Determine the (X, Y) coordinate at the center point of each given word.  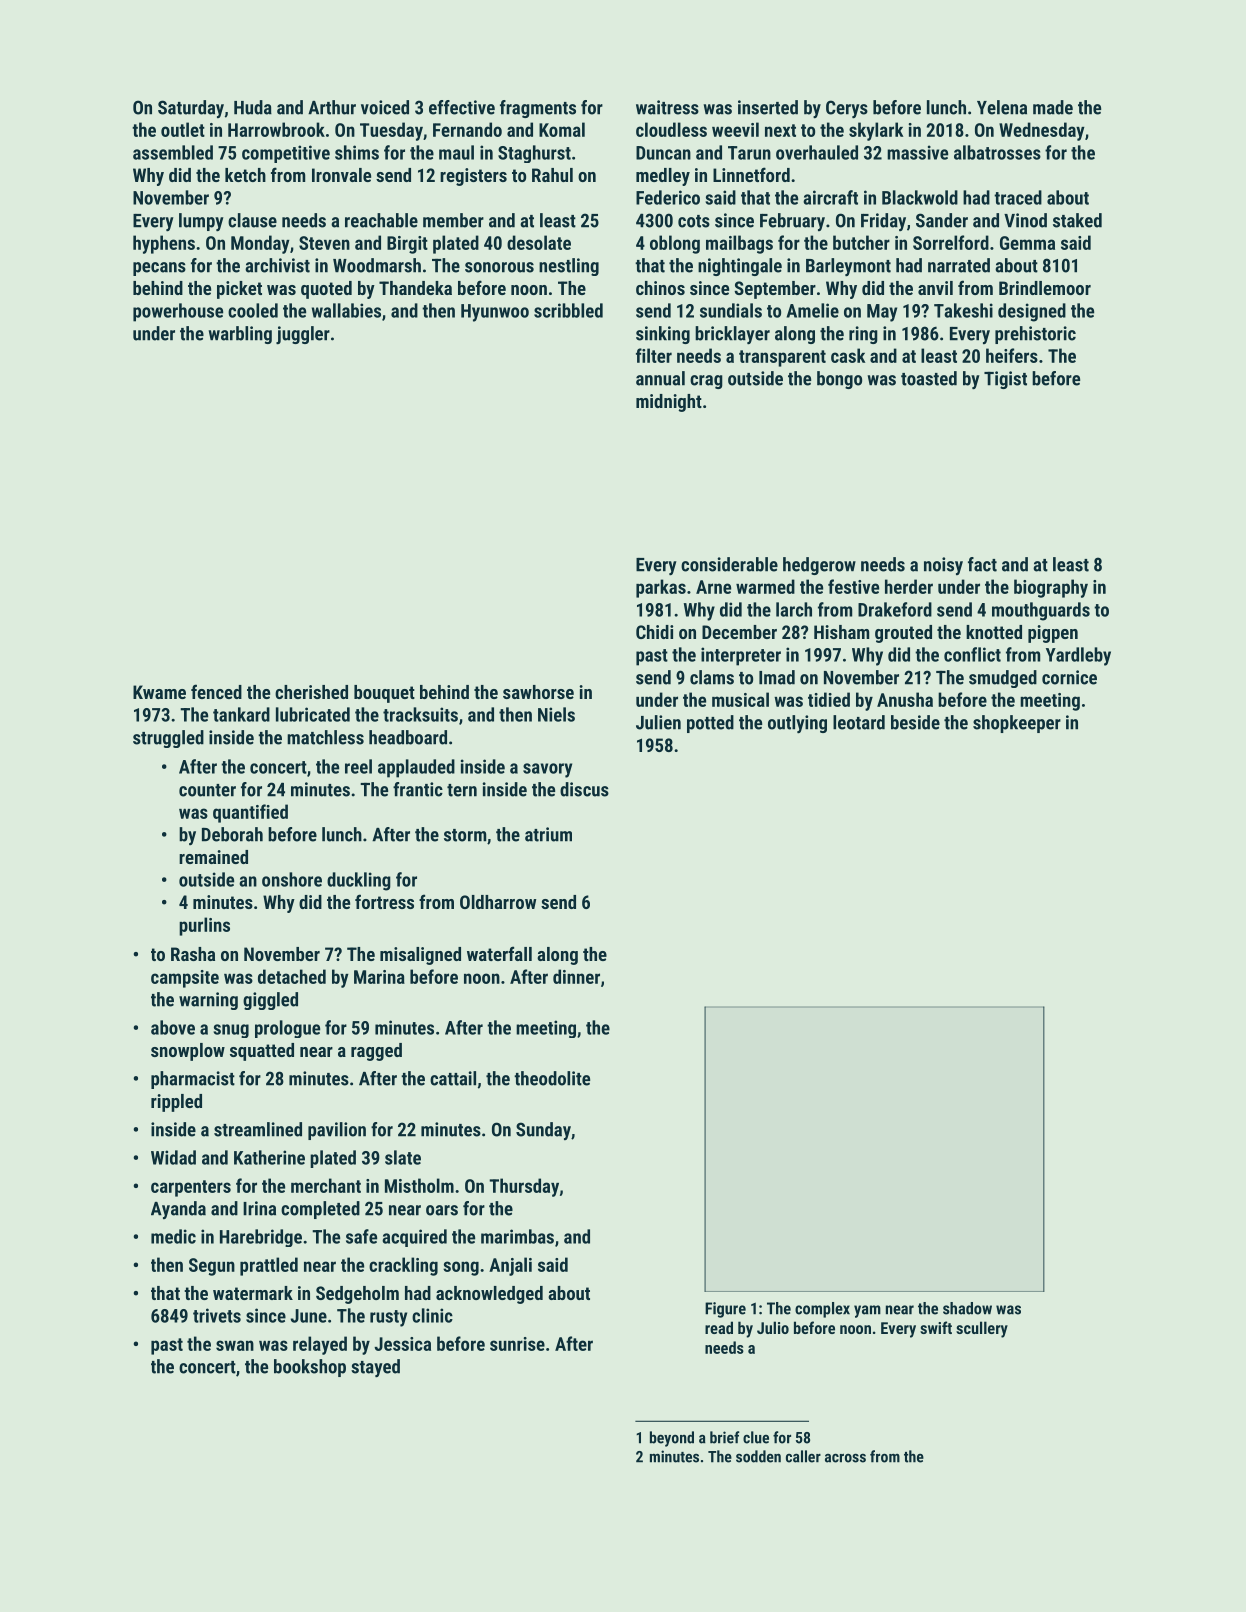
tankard (241, 714)
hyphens (164, 244)
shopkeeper (1017, 724)
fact (982, 564)
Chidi (654, 632)
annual (660, 378)
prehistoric (1035, 335)
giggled (270, 1001)
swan (235, 1345)
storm (465, 835)
